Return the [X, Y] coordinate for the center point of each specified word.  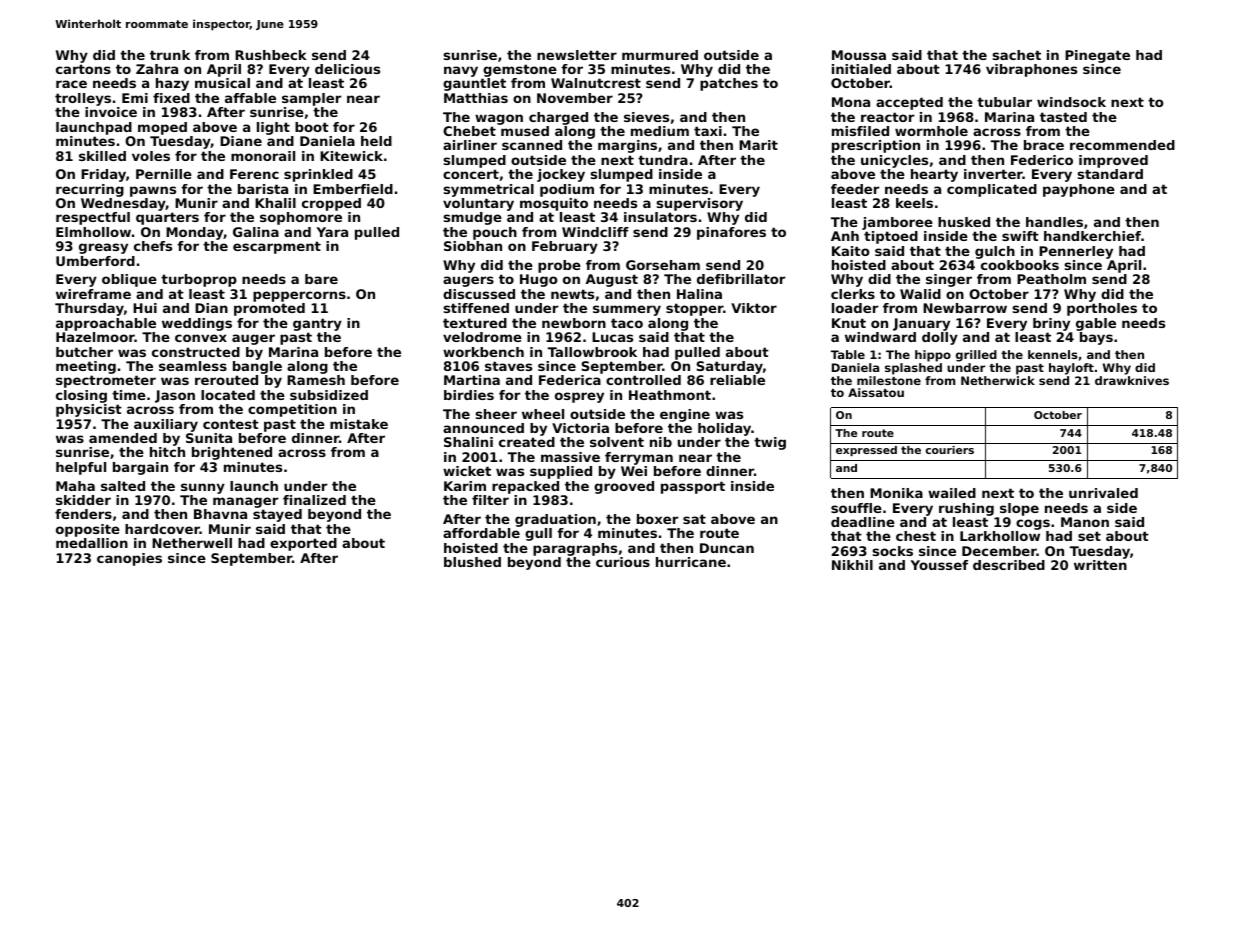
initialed [861, 69]
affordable [481, 533]
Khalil [275, 203]
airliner [470, 145]
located [228, 395]
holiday [724, 429]
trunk [170, 55]
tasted [1063, 117]
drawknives [1132, 380]
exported [303, 544]
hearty [934, 175]
